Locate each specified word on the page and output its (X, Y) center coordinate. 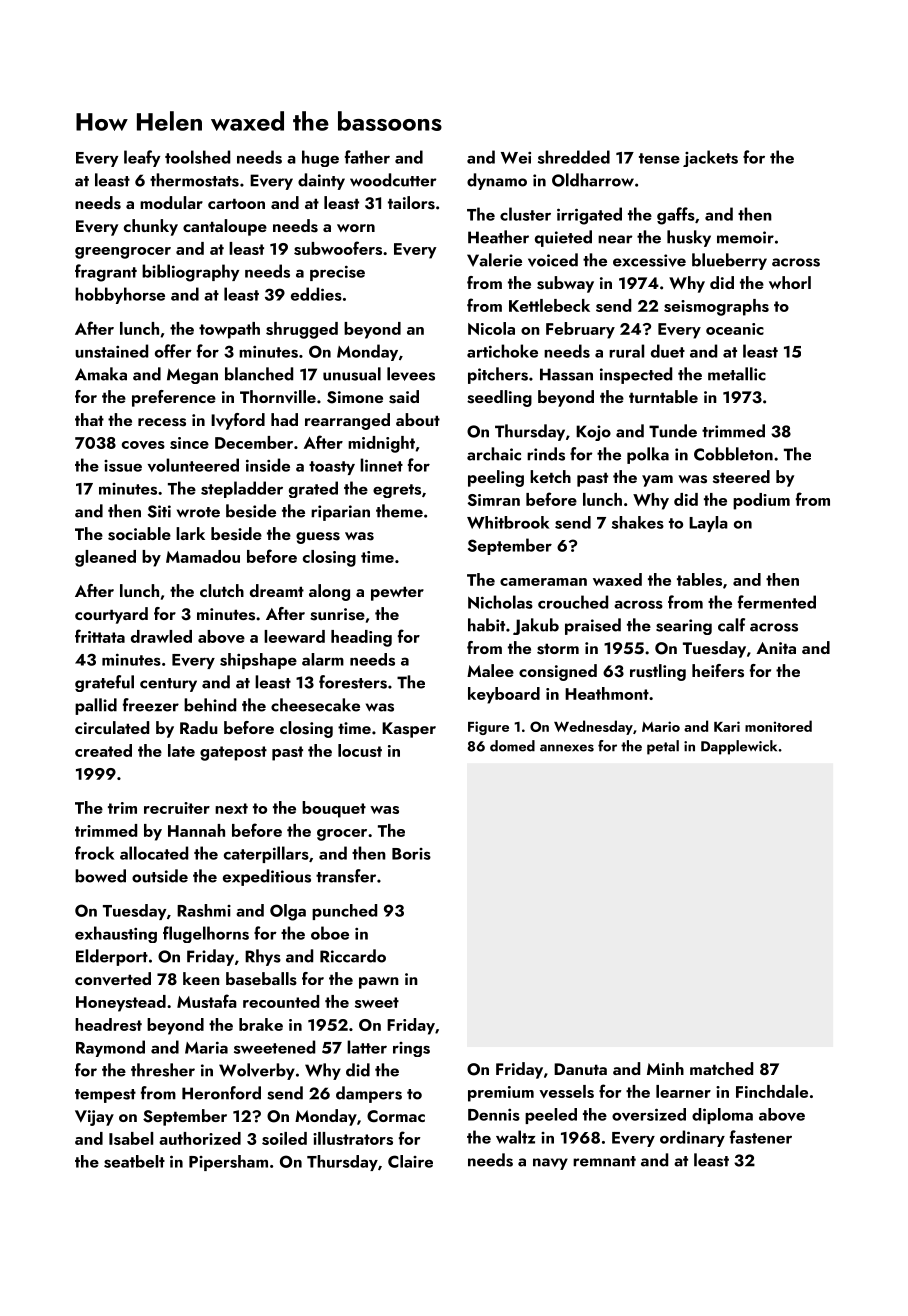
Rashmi (204, 910)
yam (657, 481)
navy (550, 1164)
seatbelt (134, 1161)
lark (190, 533)
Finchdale (772, 1091)
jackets (710, 158)
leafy (142, 158)
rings (411, 1049)
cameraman (543, 582)
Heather (498, 237)
